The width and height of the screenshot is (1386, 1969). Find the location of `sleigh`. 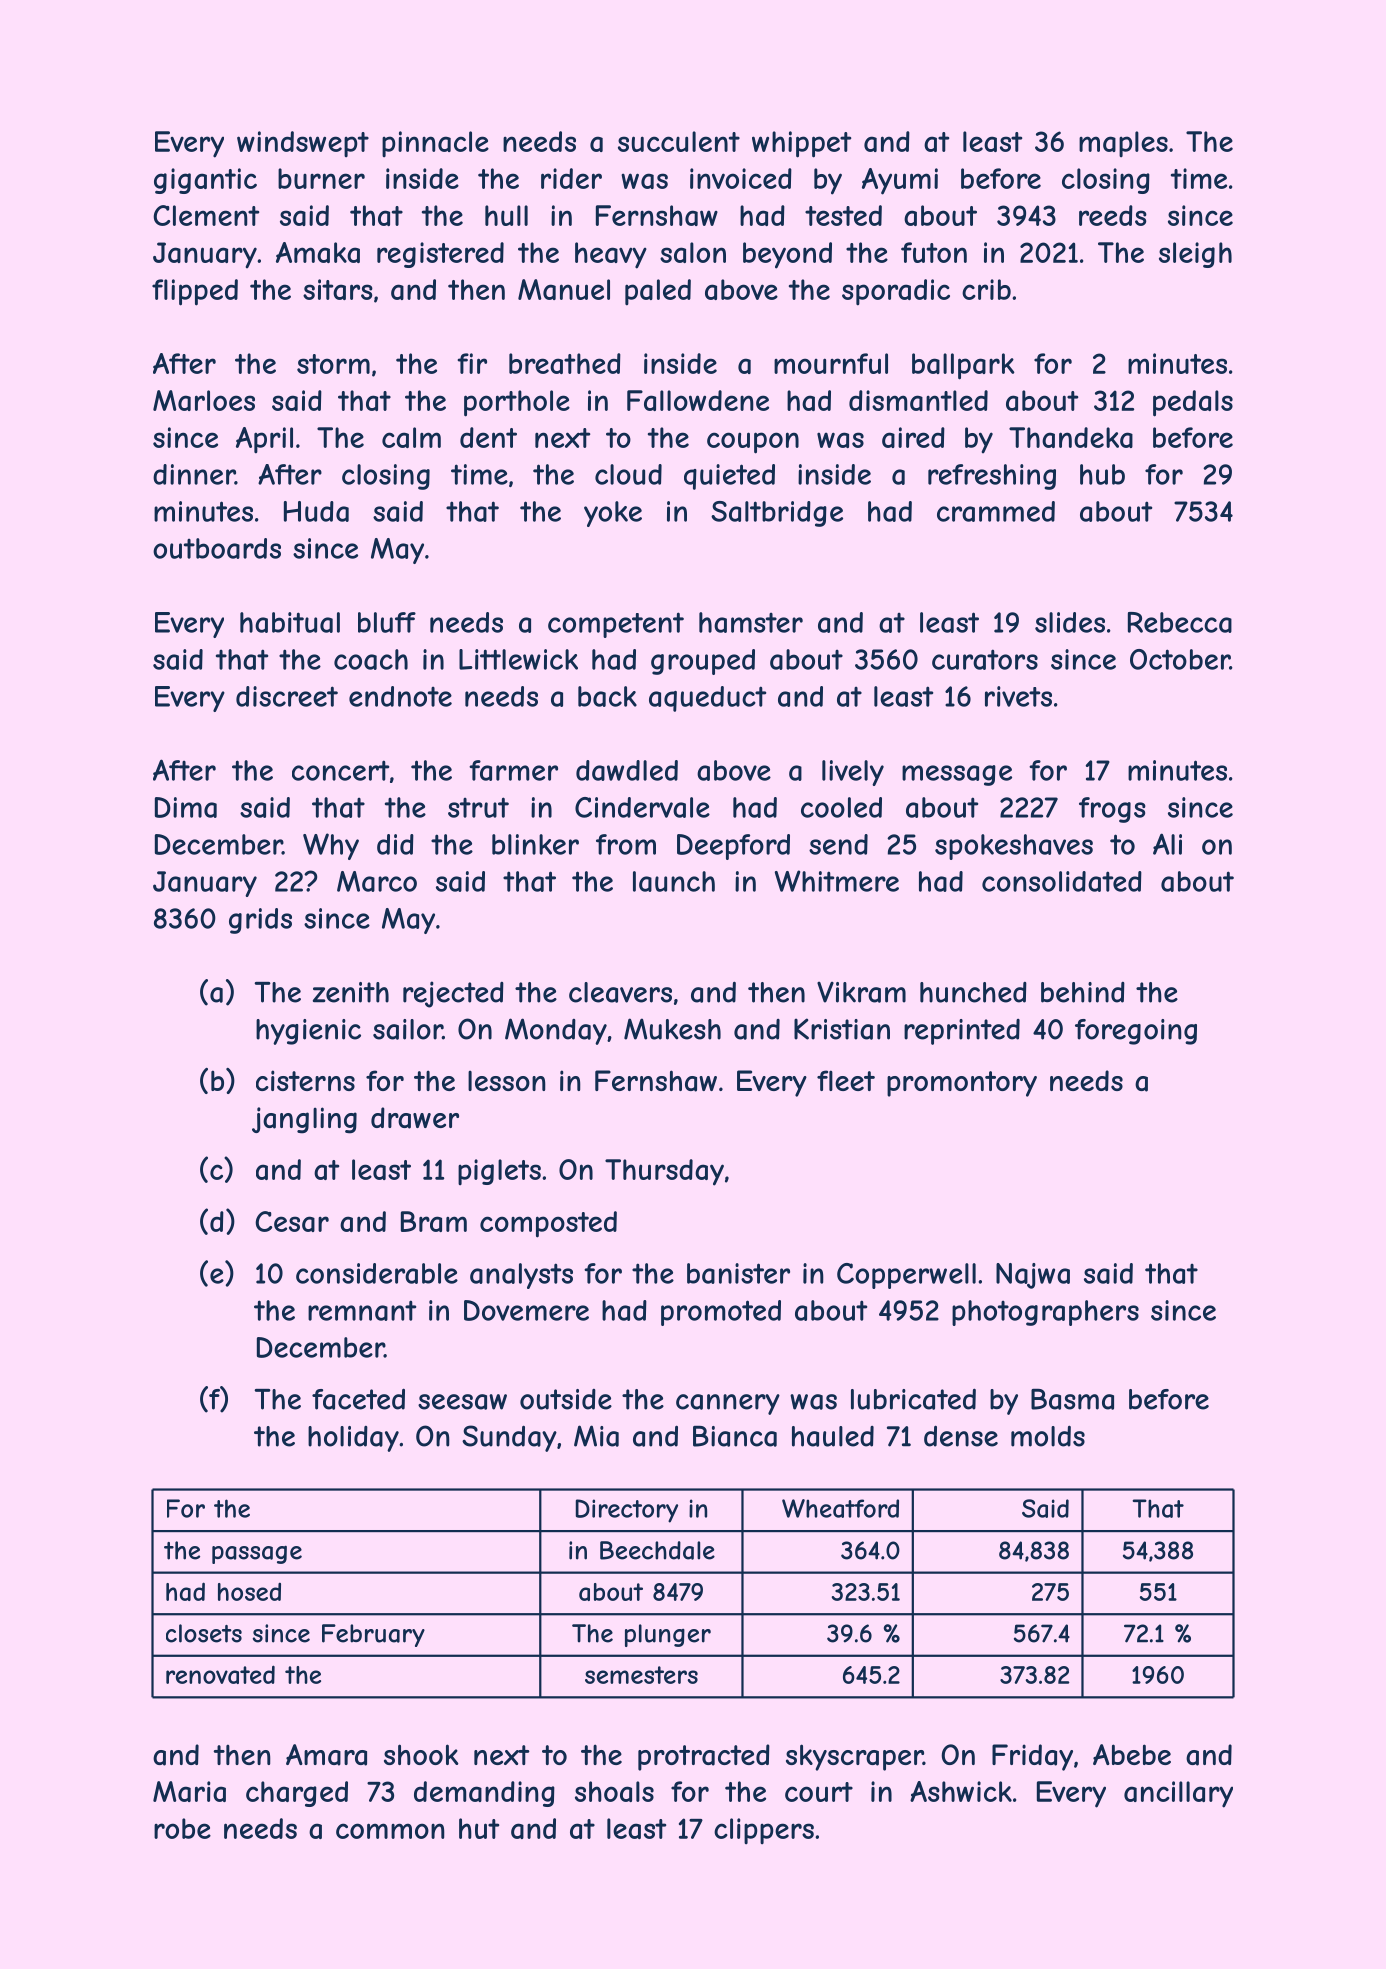

sleigh is located at coordinates (1195, 255).
